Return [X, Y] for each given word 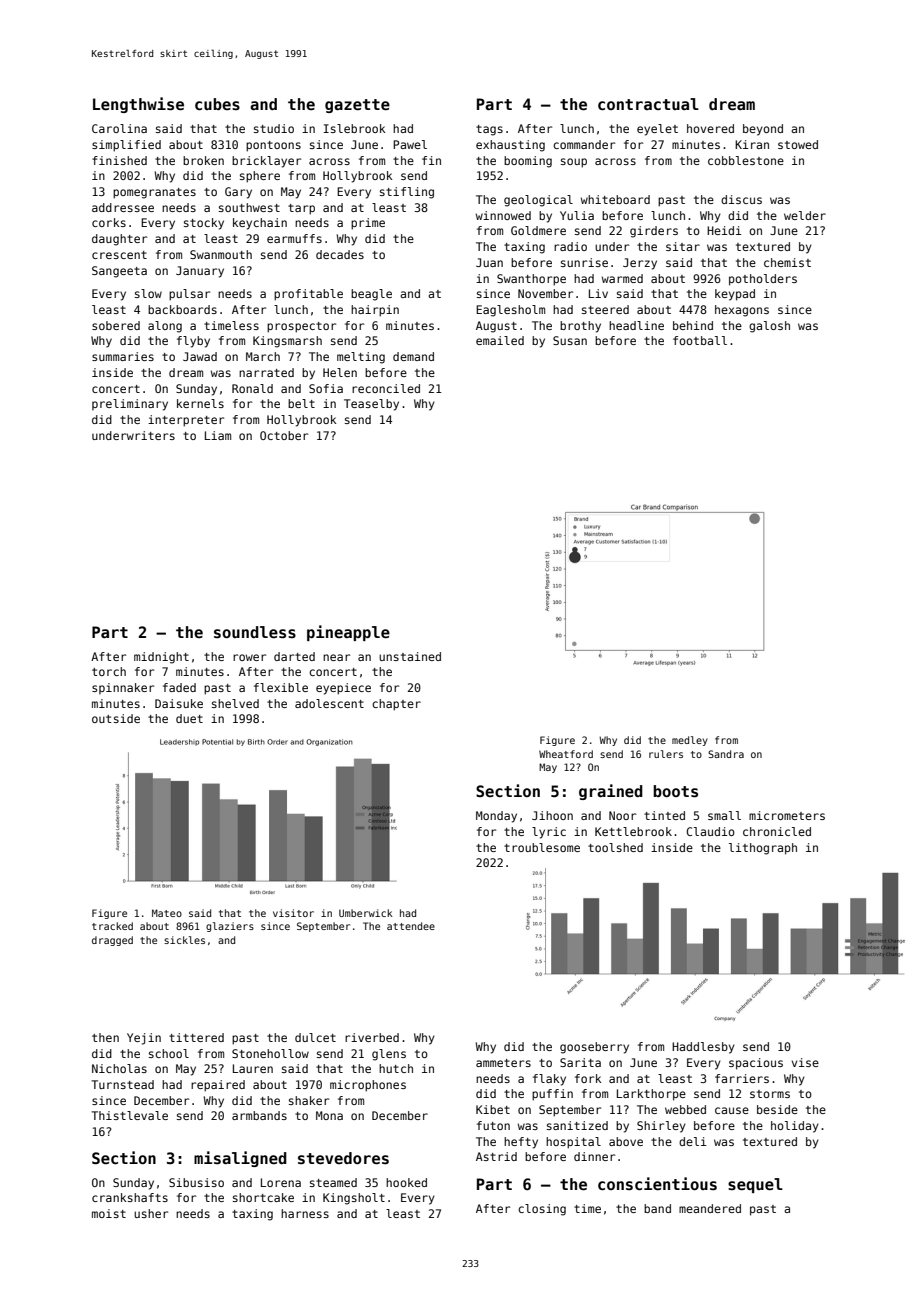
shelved [235, 703]
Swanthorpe [531, 280]
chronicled [777, 831]
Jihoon [552, 815]
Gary [238, 193]
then [105, 1037]
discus [741, 199]
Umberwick [366, 913]
